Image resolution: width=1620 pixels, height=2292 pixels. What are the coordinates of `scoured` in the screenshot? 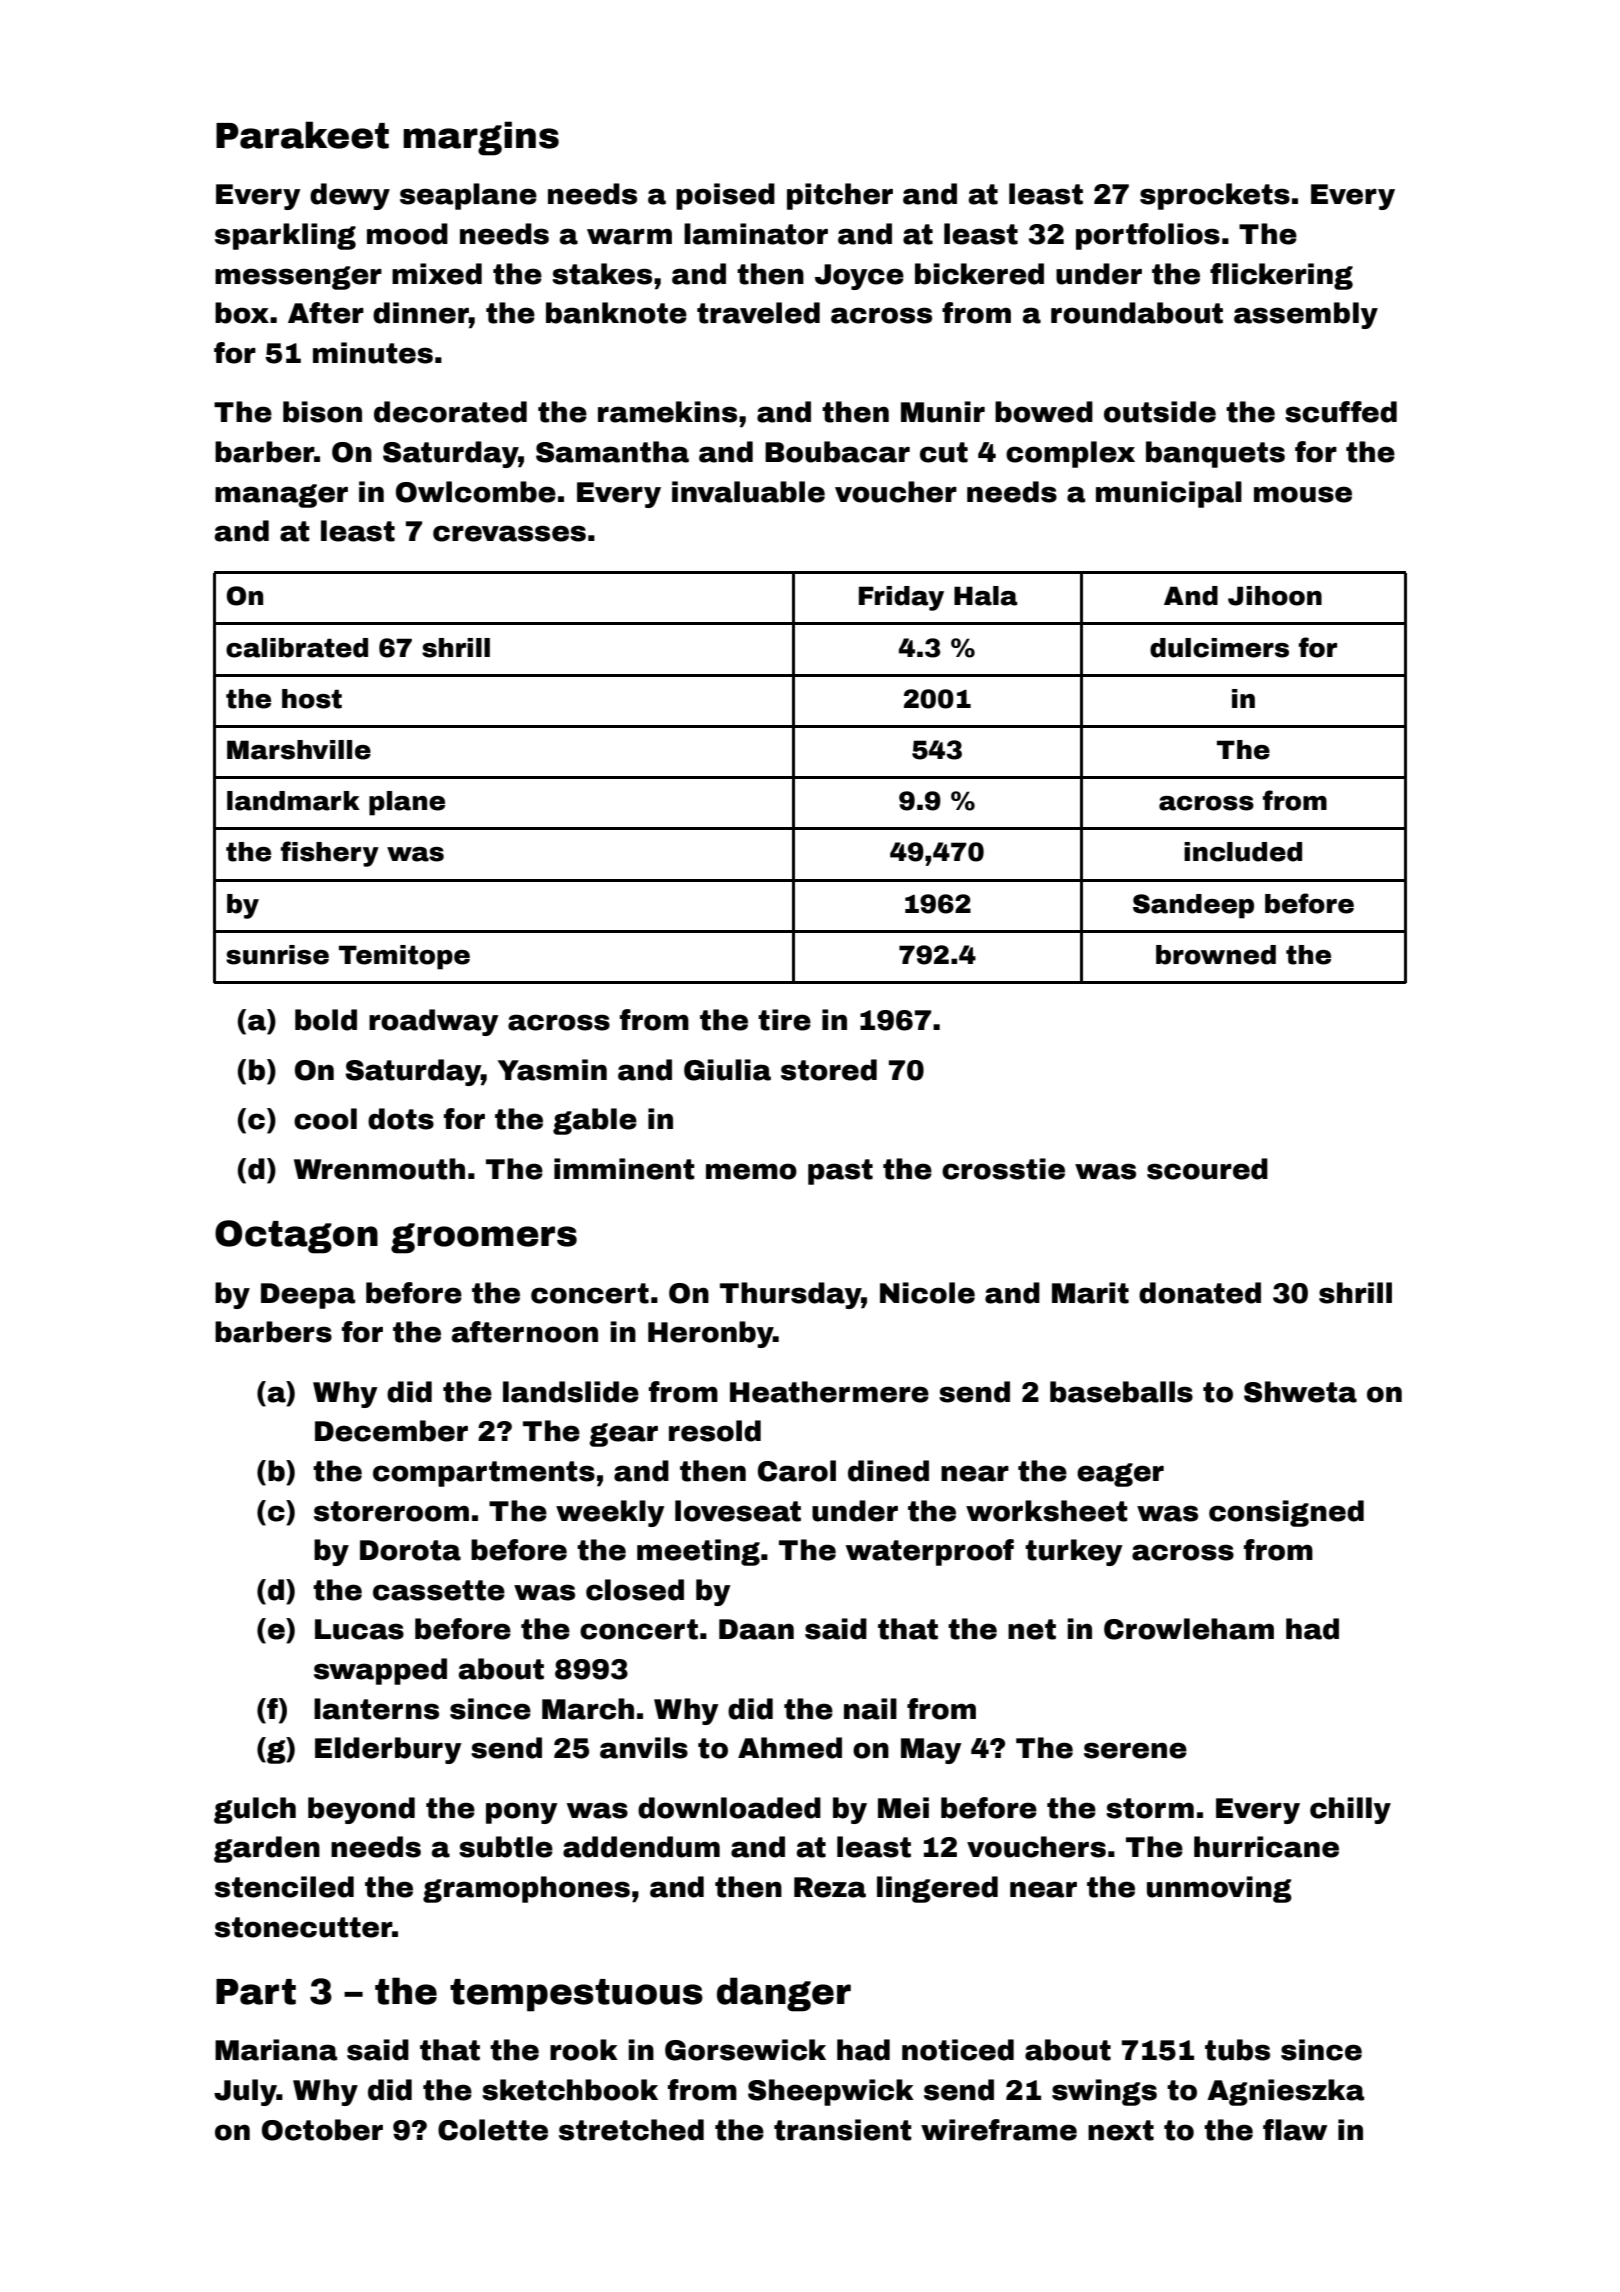 It's located at (1207, 1169).
